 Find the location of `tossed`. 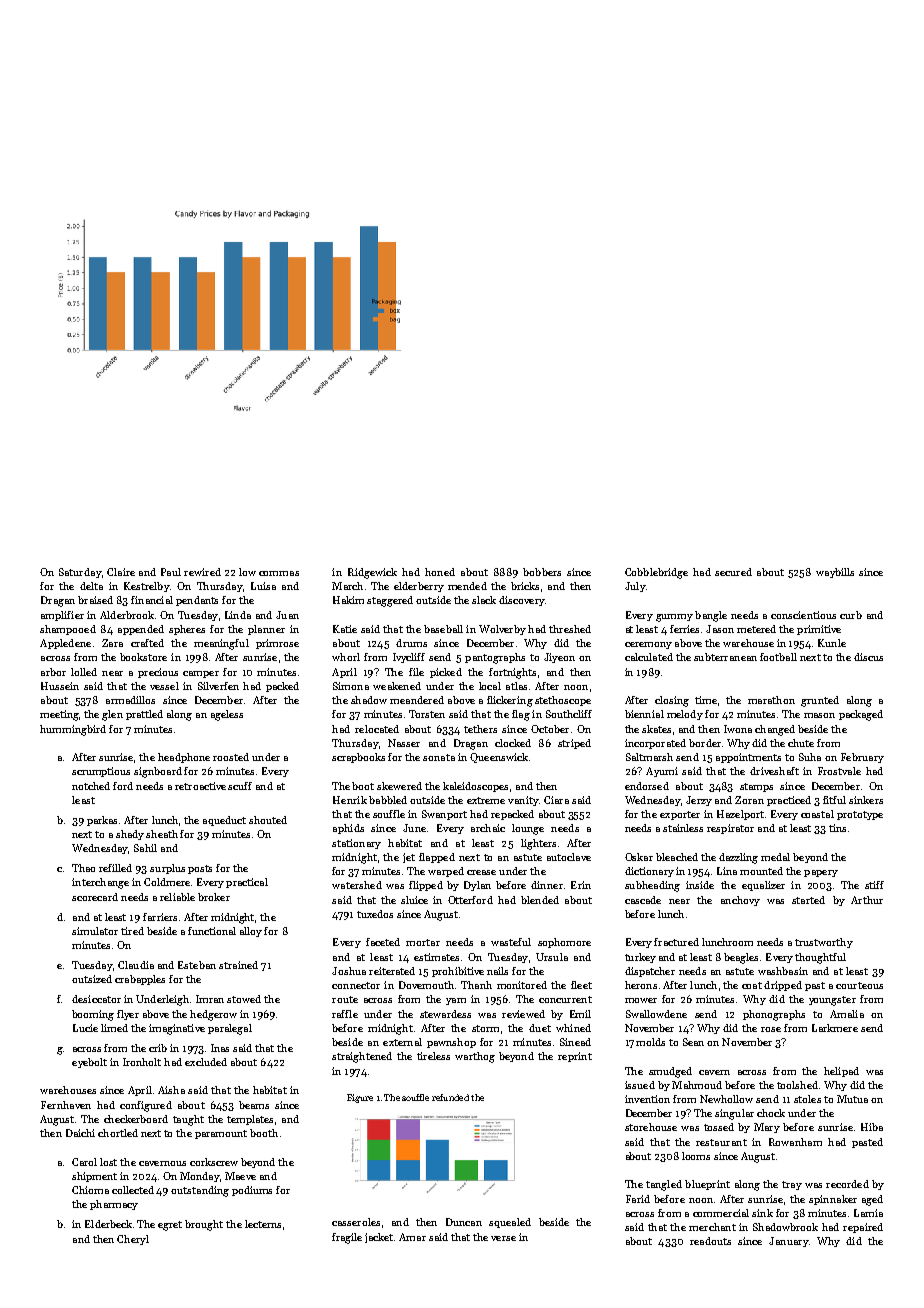

tossed is located at coordinates (719, 1127).
